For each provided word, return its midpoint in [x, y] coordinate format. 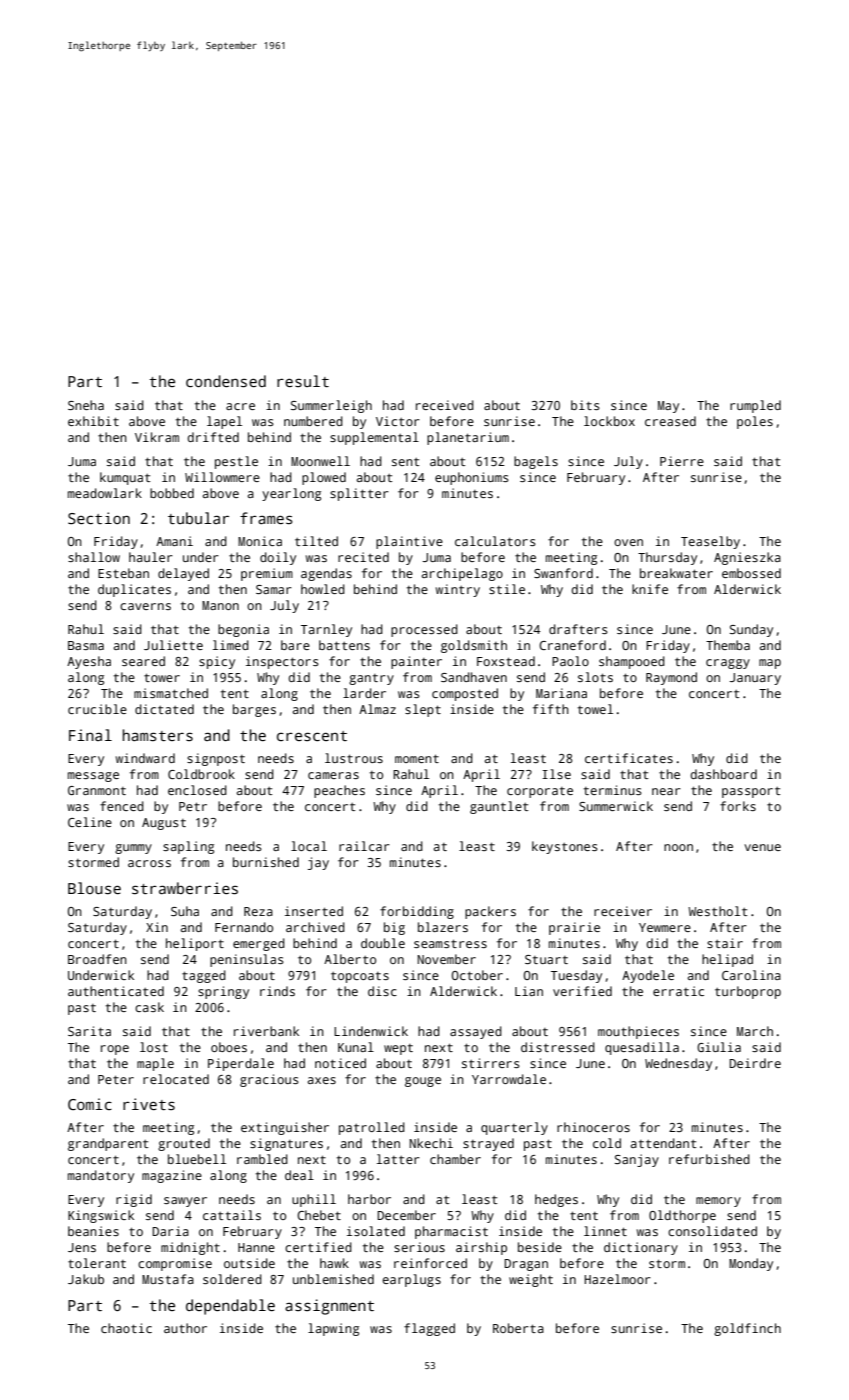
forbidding [417, 912]
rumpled [755, 406]
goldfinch [747, 1329]
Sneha [86, 405]
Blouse [94, 888]
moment [417, 758]
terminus [613, 790]
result [303, 381]
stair [725, 943]
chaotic [126, 1328]
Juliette [173, 645]
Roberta [518, 1328]
